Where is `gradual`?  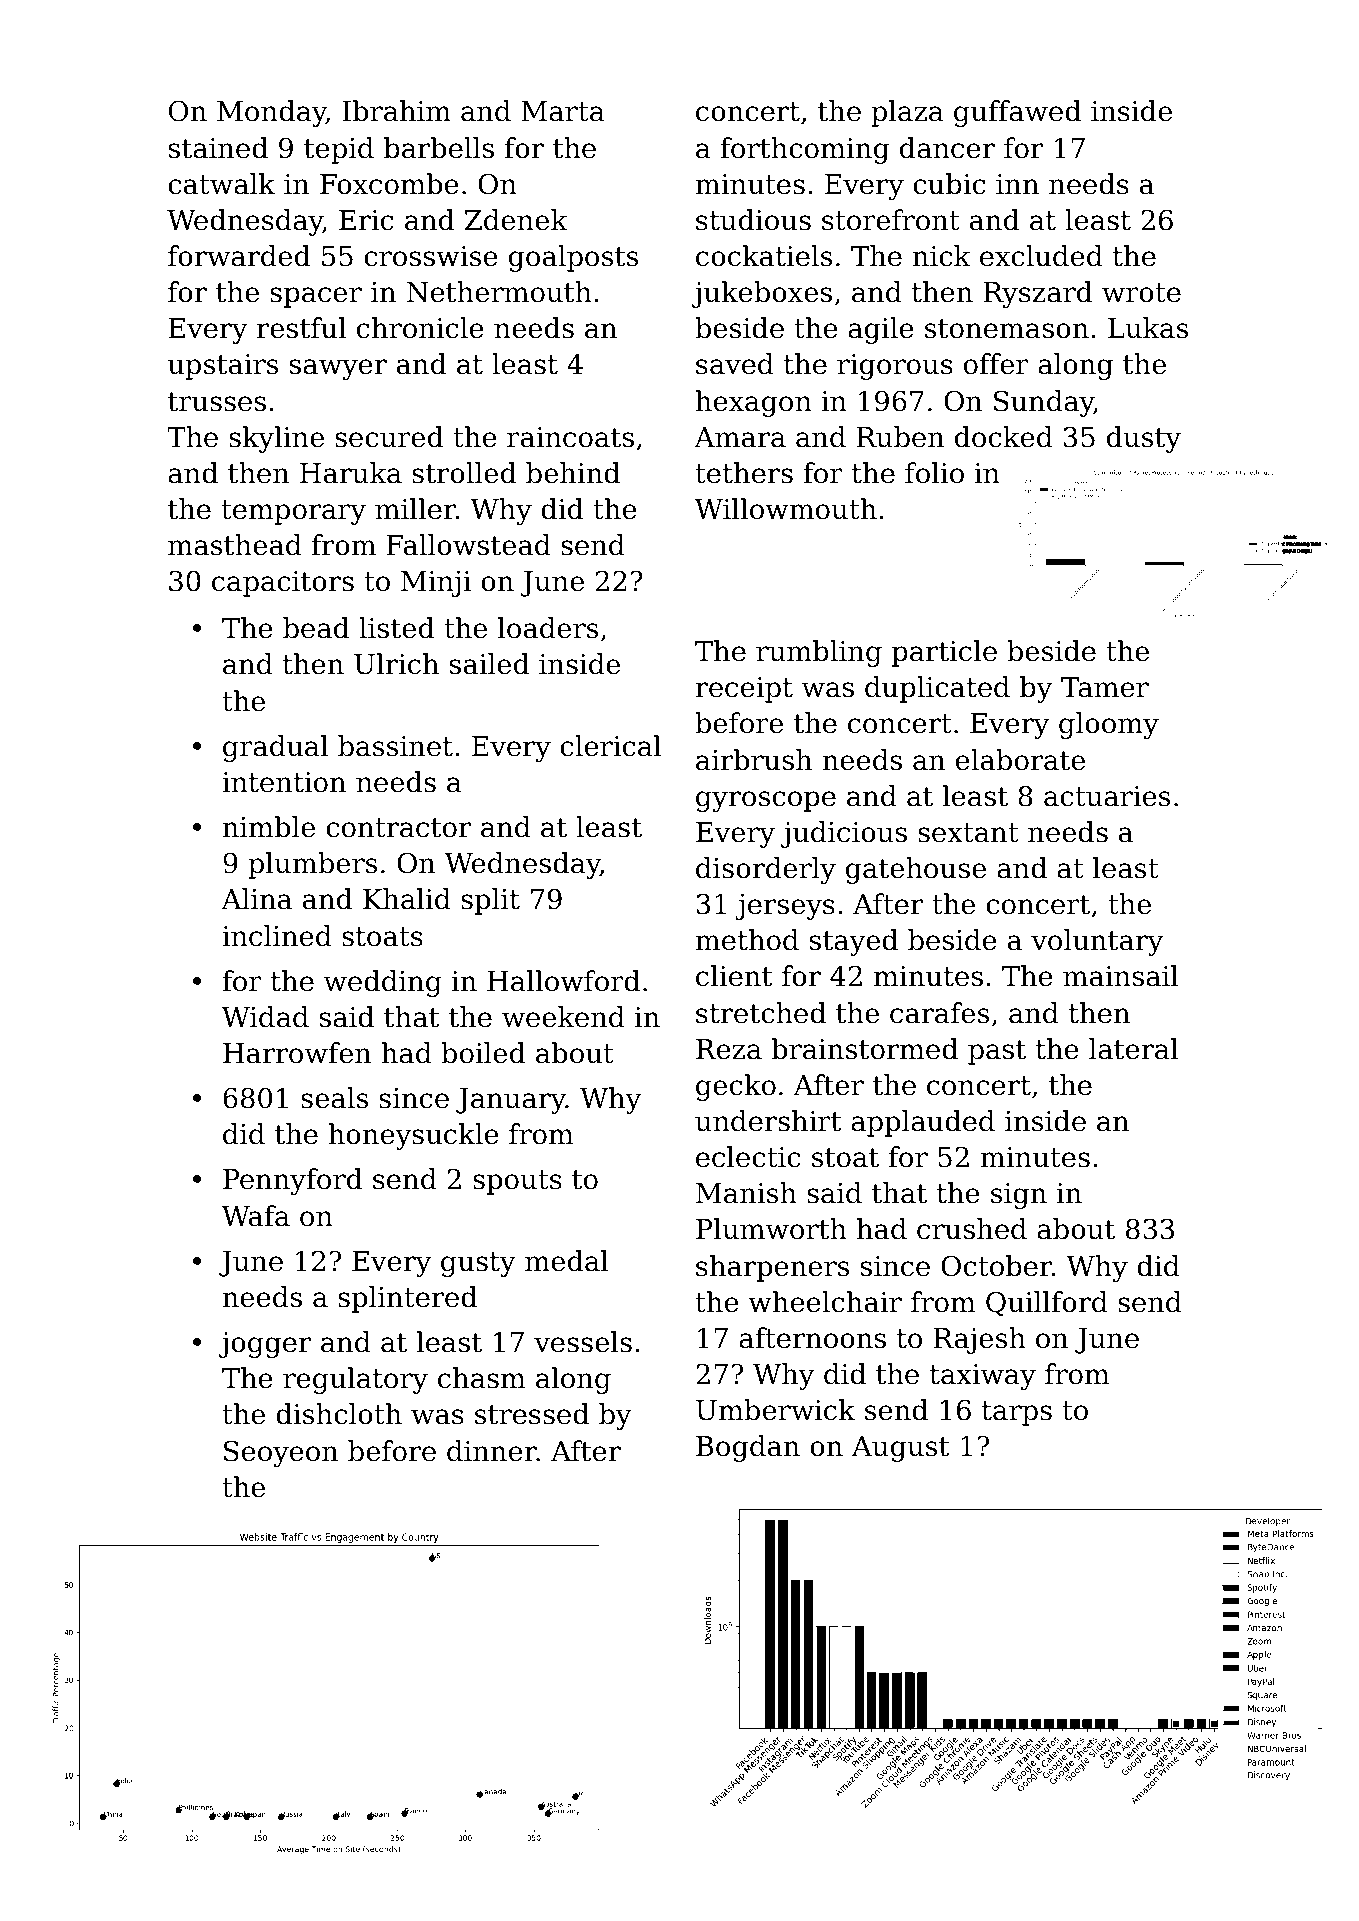 gradual is located at coordinates (275, 748).
